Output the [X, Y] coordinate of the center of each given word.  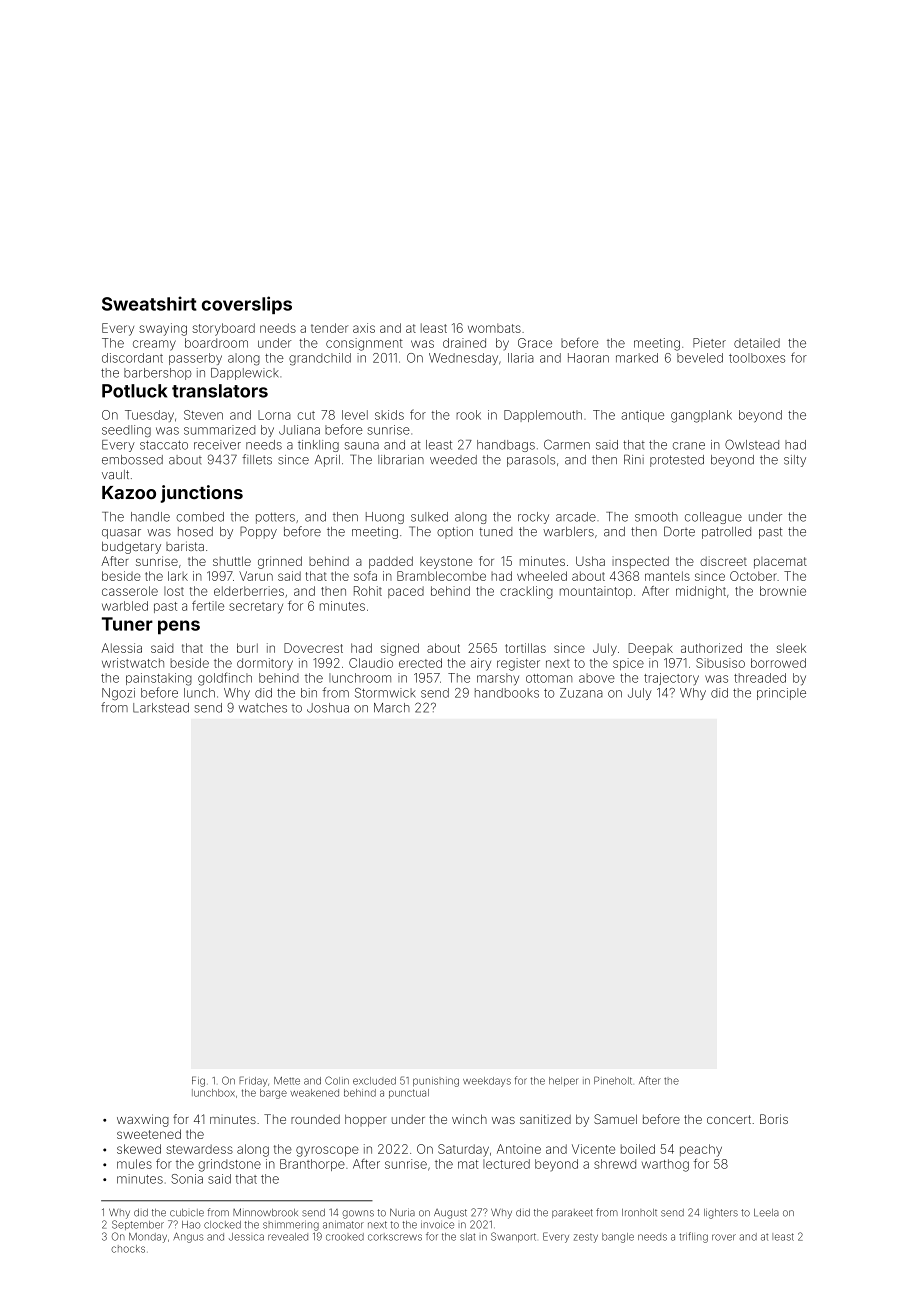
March [392, 708]
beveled [700, 358]
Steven [203, 415]
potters [275, 518]
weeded [453, 460]
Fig [198, 1081]
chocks [128, 1249]
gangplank [701, 416]
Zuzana [581, 693]
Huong [385, 518]
